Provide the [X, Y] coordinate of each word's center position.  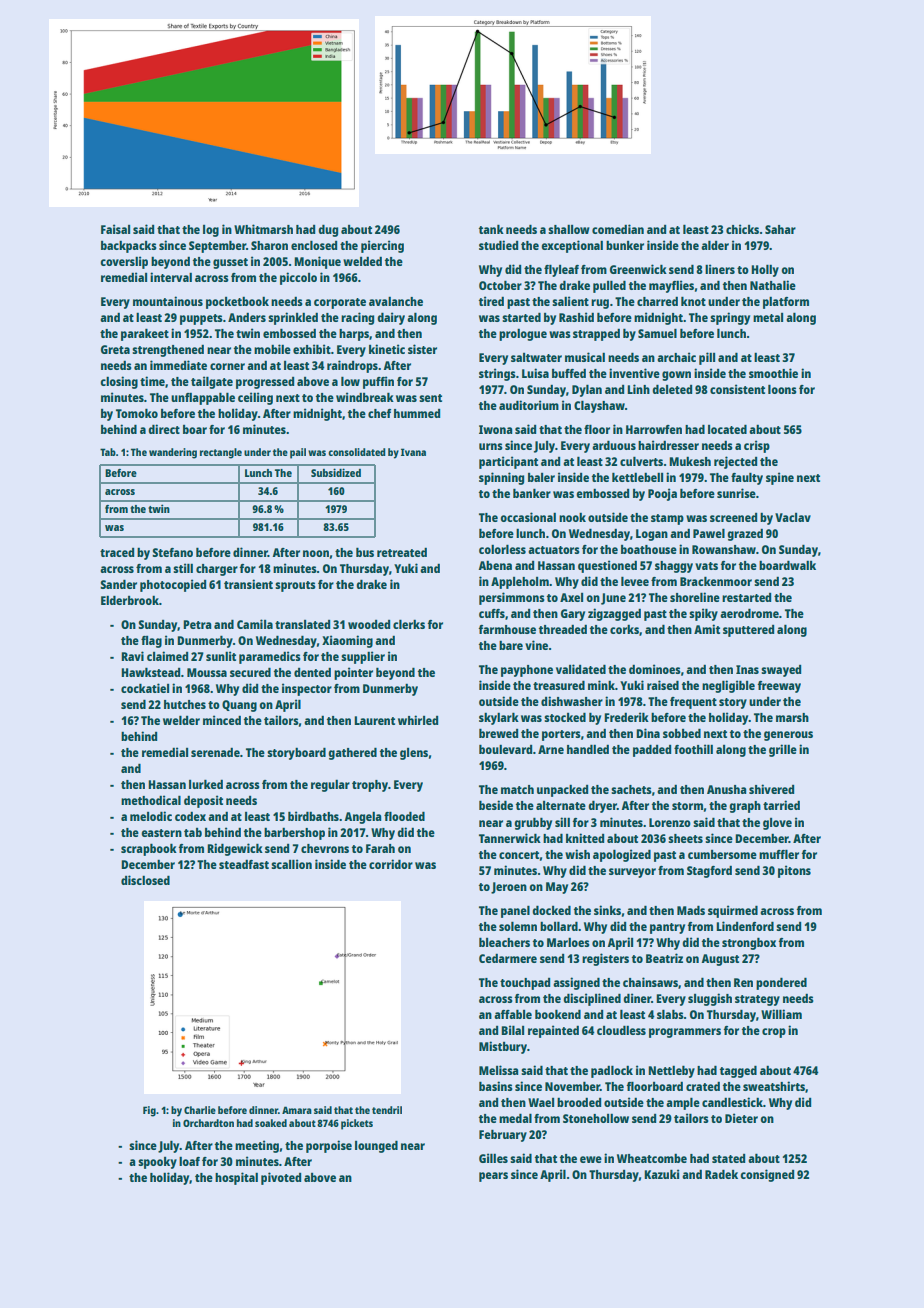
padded [652, 750]
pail [298, 453]
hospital [236, 1178]
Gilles [493, 1158]
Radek [721, 1174]
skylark [499, 718]
